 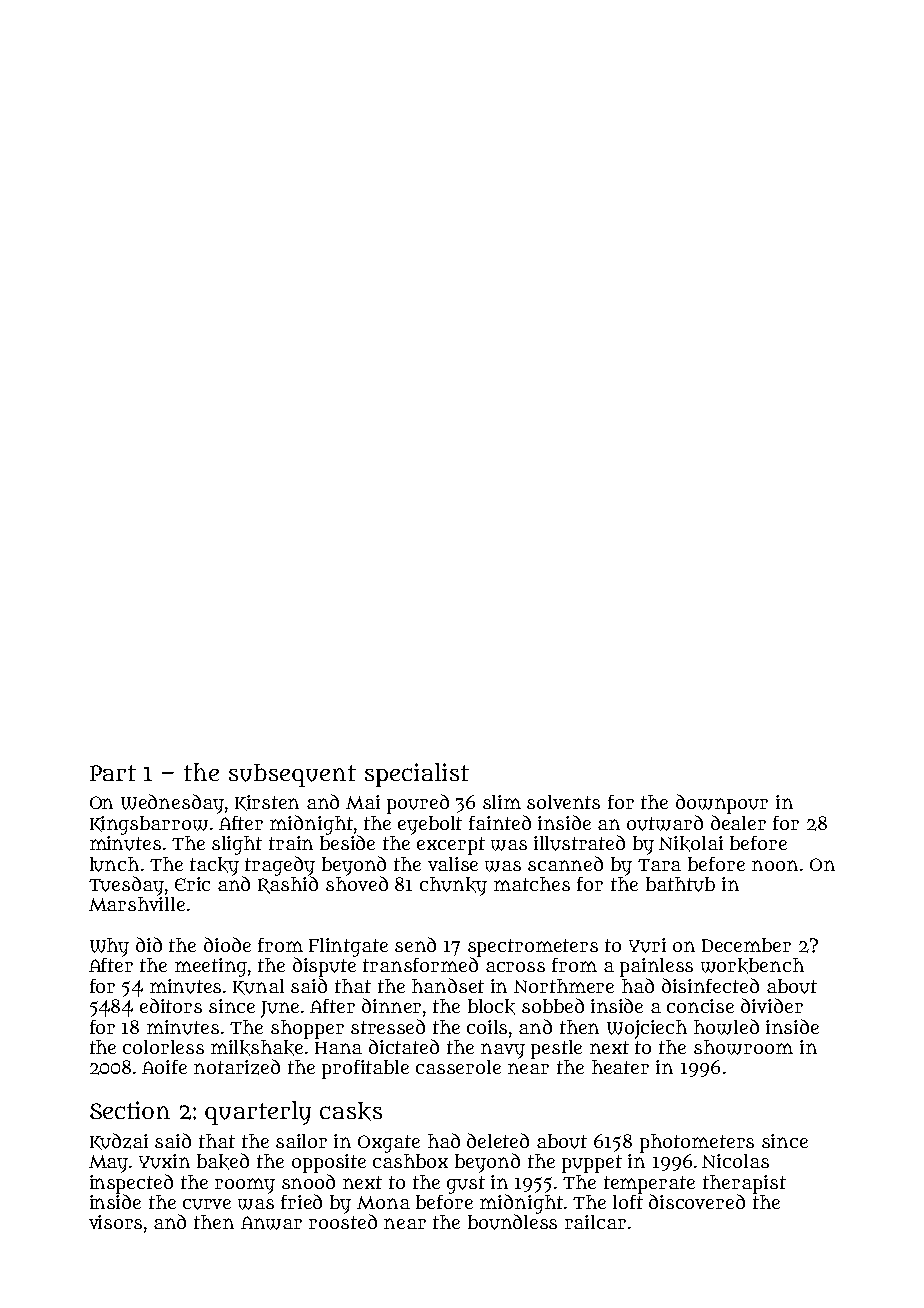 What do you see at coordinates (292, 775) in the screenshot?
I see `subsequent` at bounding box center [292, 775].
